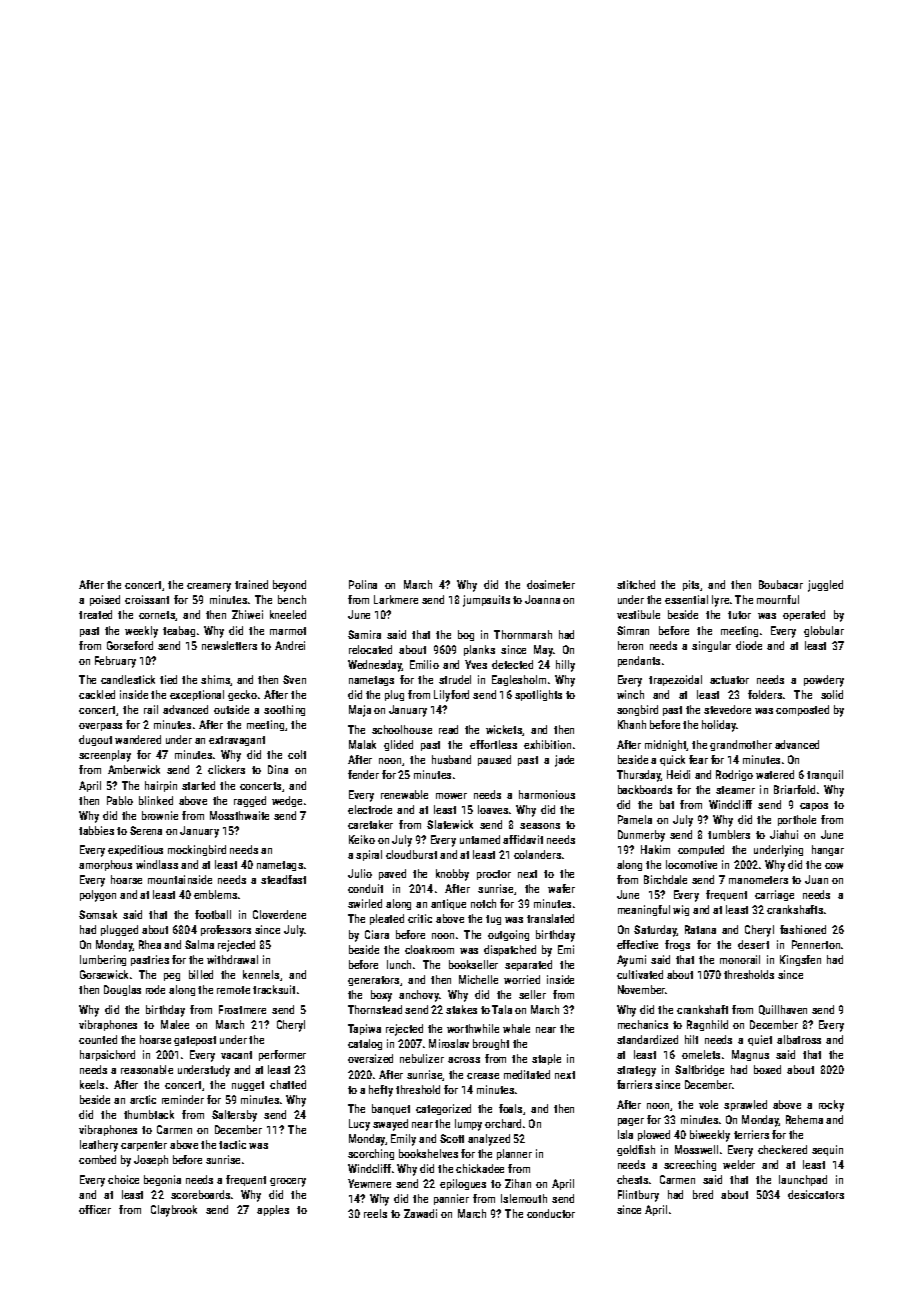  Describe the element at coordinates (551, 584) in the screenshot. I see `dosimeter` at that location.
